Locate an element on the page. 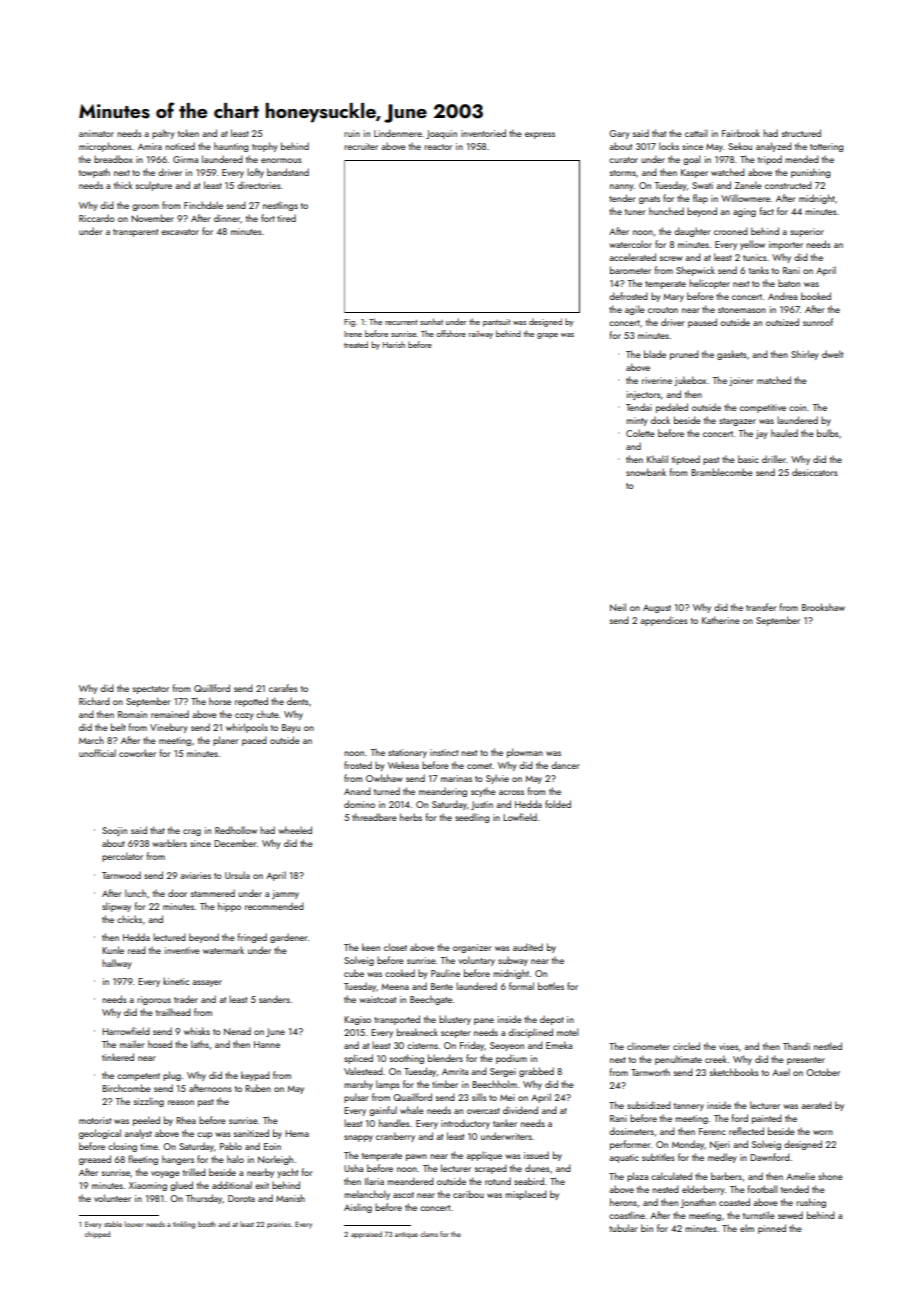 The width and height of the image is (924, 1308). transfer is located at coordinates (761, 607).
